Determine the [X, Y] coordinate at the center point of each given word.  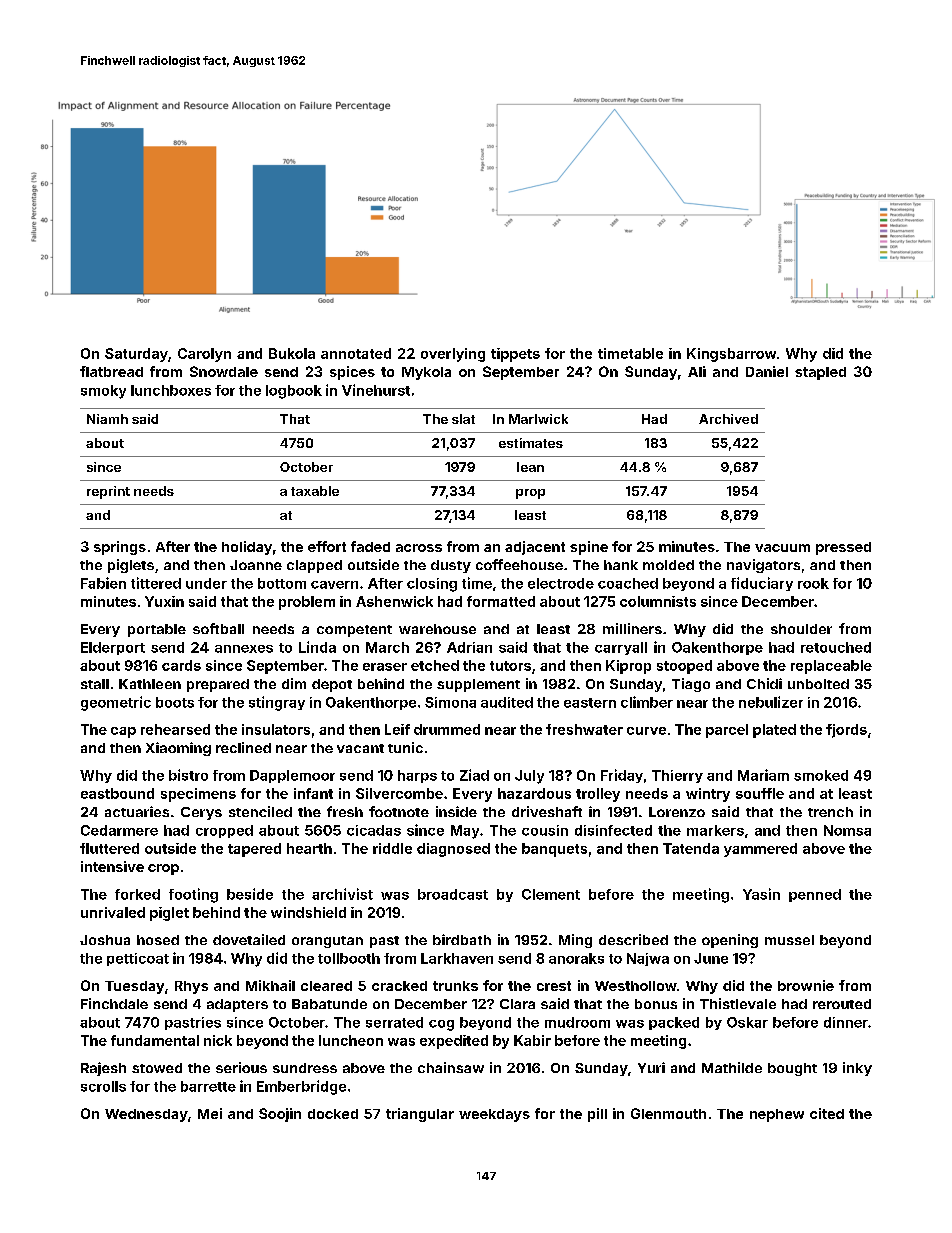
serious [241, 1067]
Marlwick [538, 419]
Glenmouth [668, 1113]
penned [815, 895]
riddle [392, 848]
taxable [315, 491]
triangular [420, 1115]
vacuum [782, 548]
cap [123, 732]
